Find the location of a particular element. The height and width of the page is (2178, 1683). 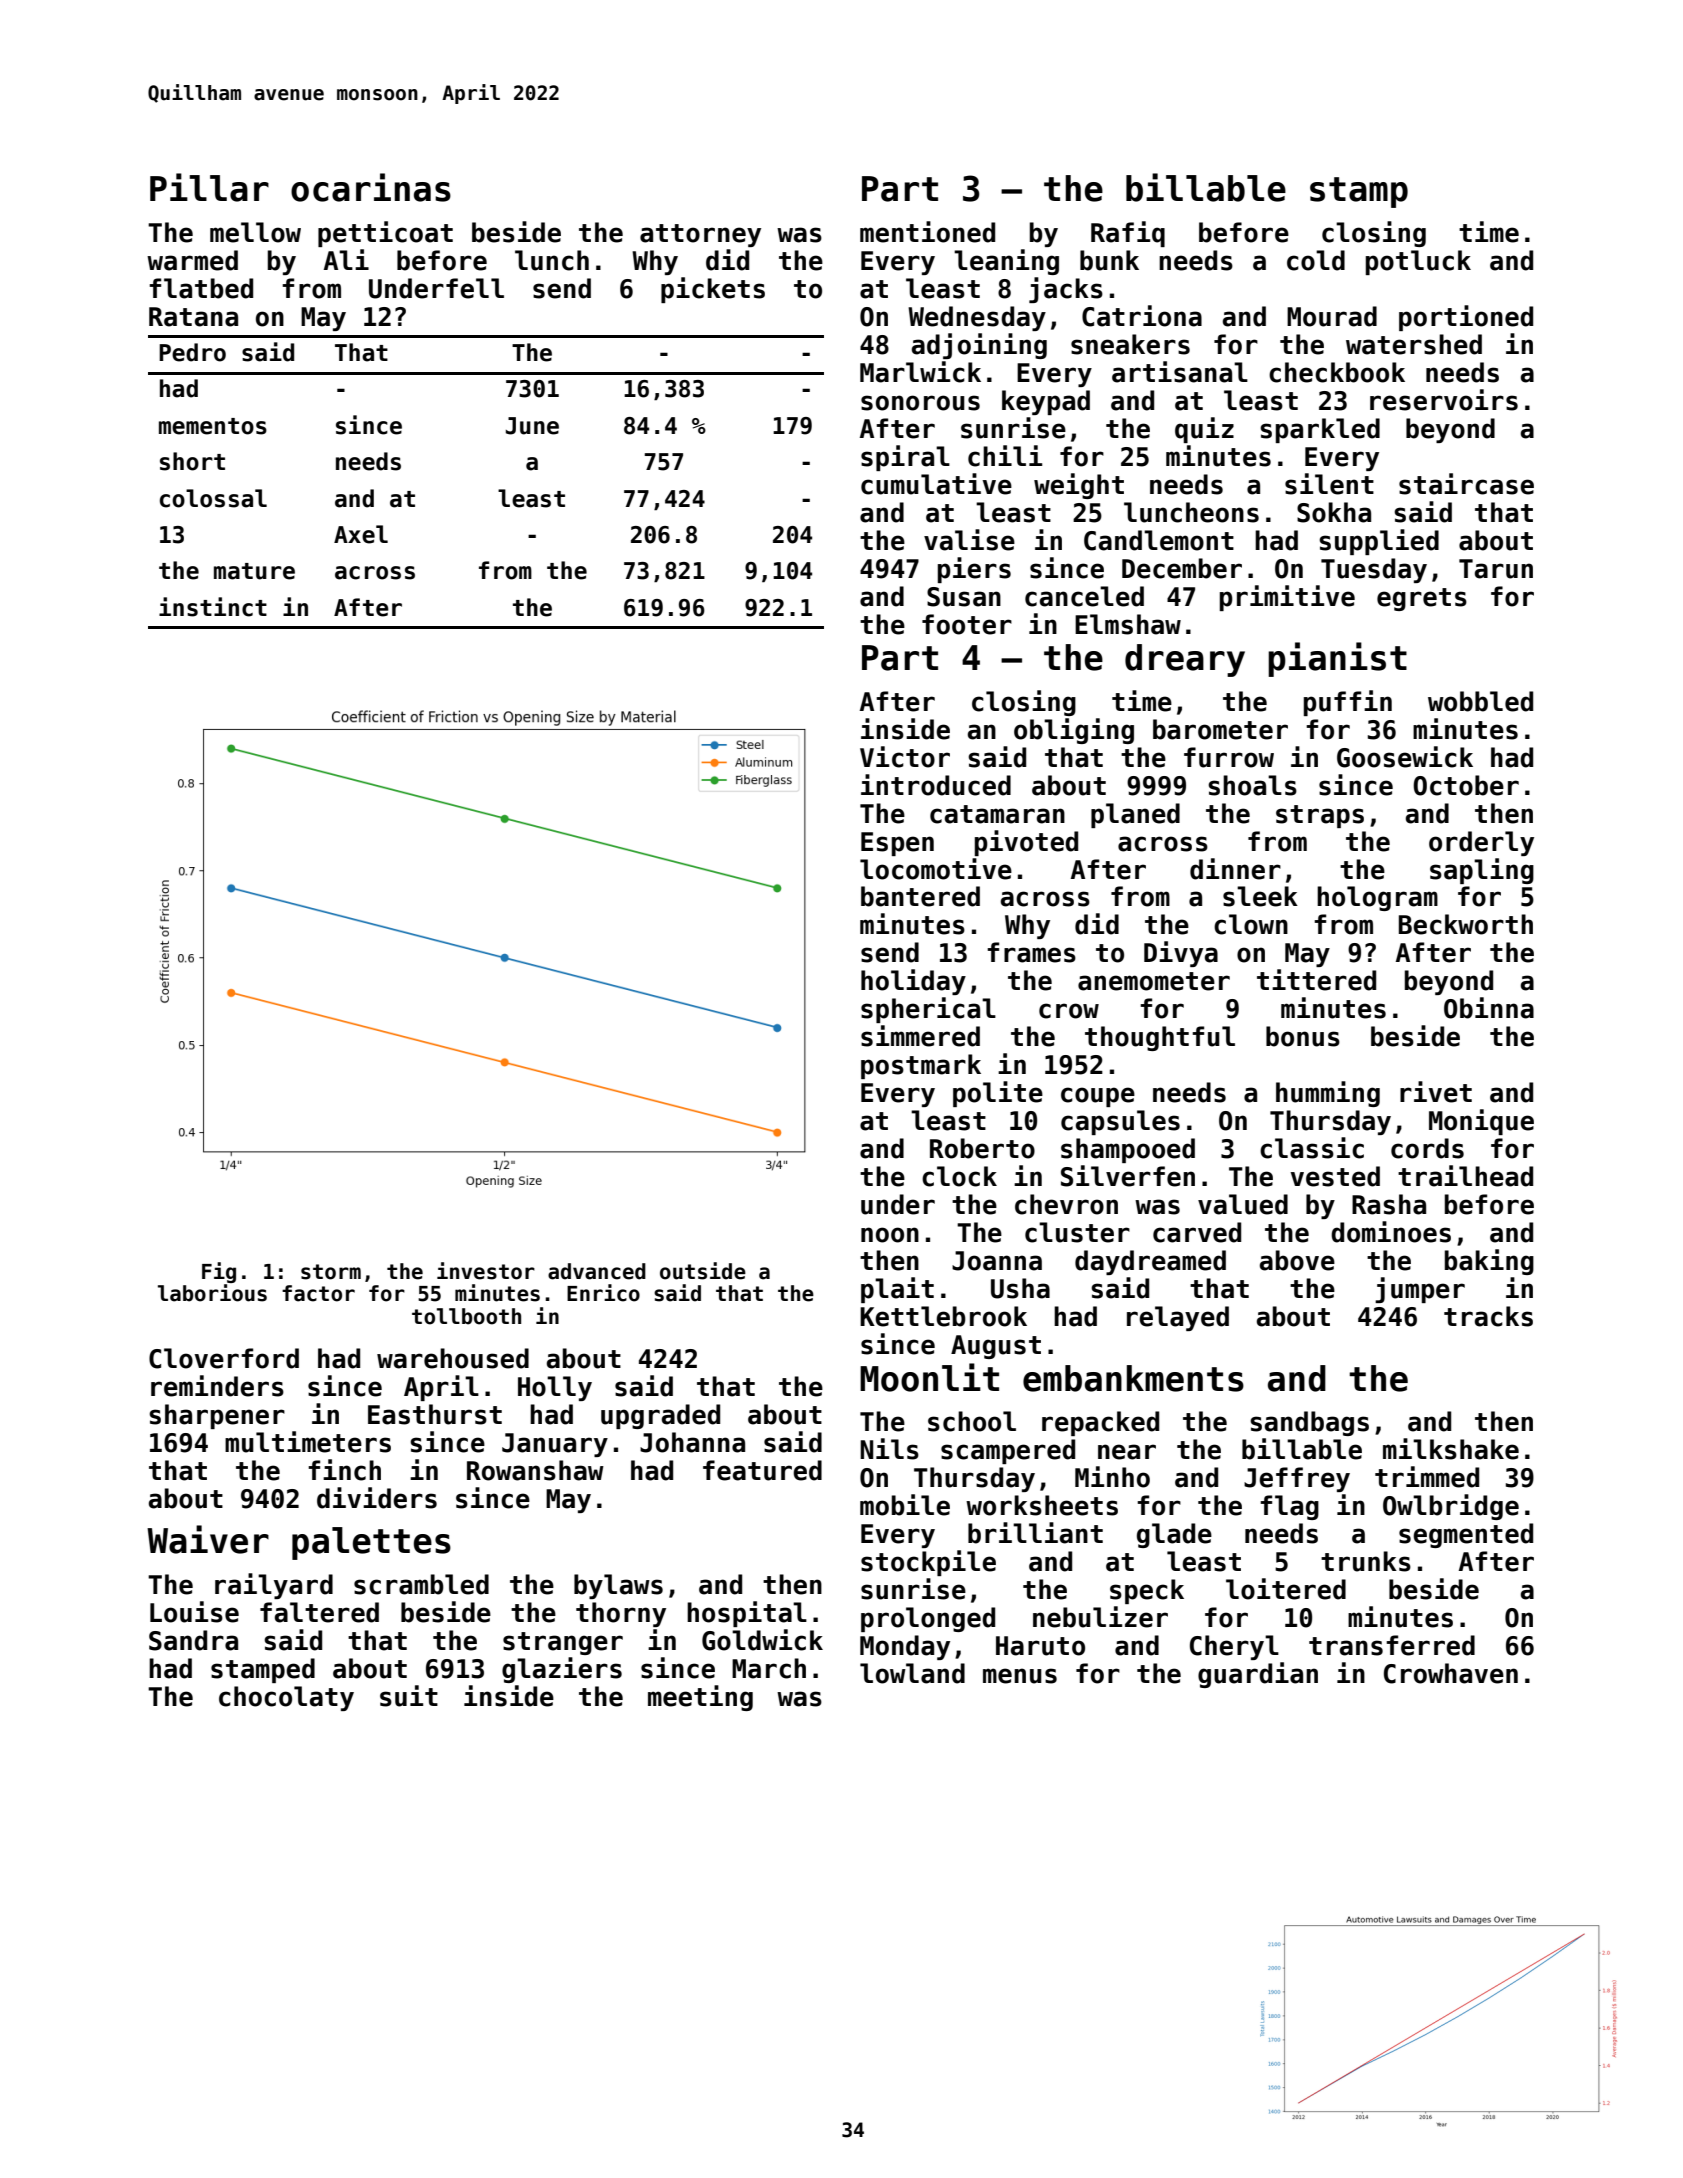

storm is located at coordinates (331, 1272).
